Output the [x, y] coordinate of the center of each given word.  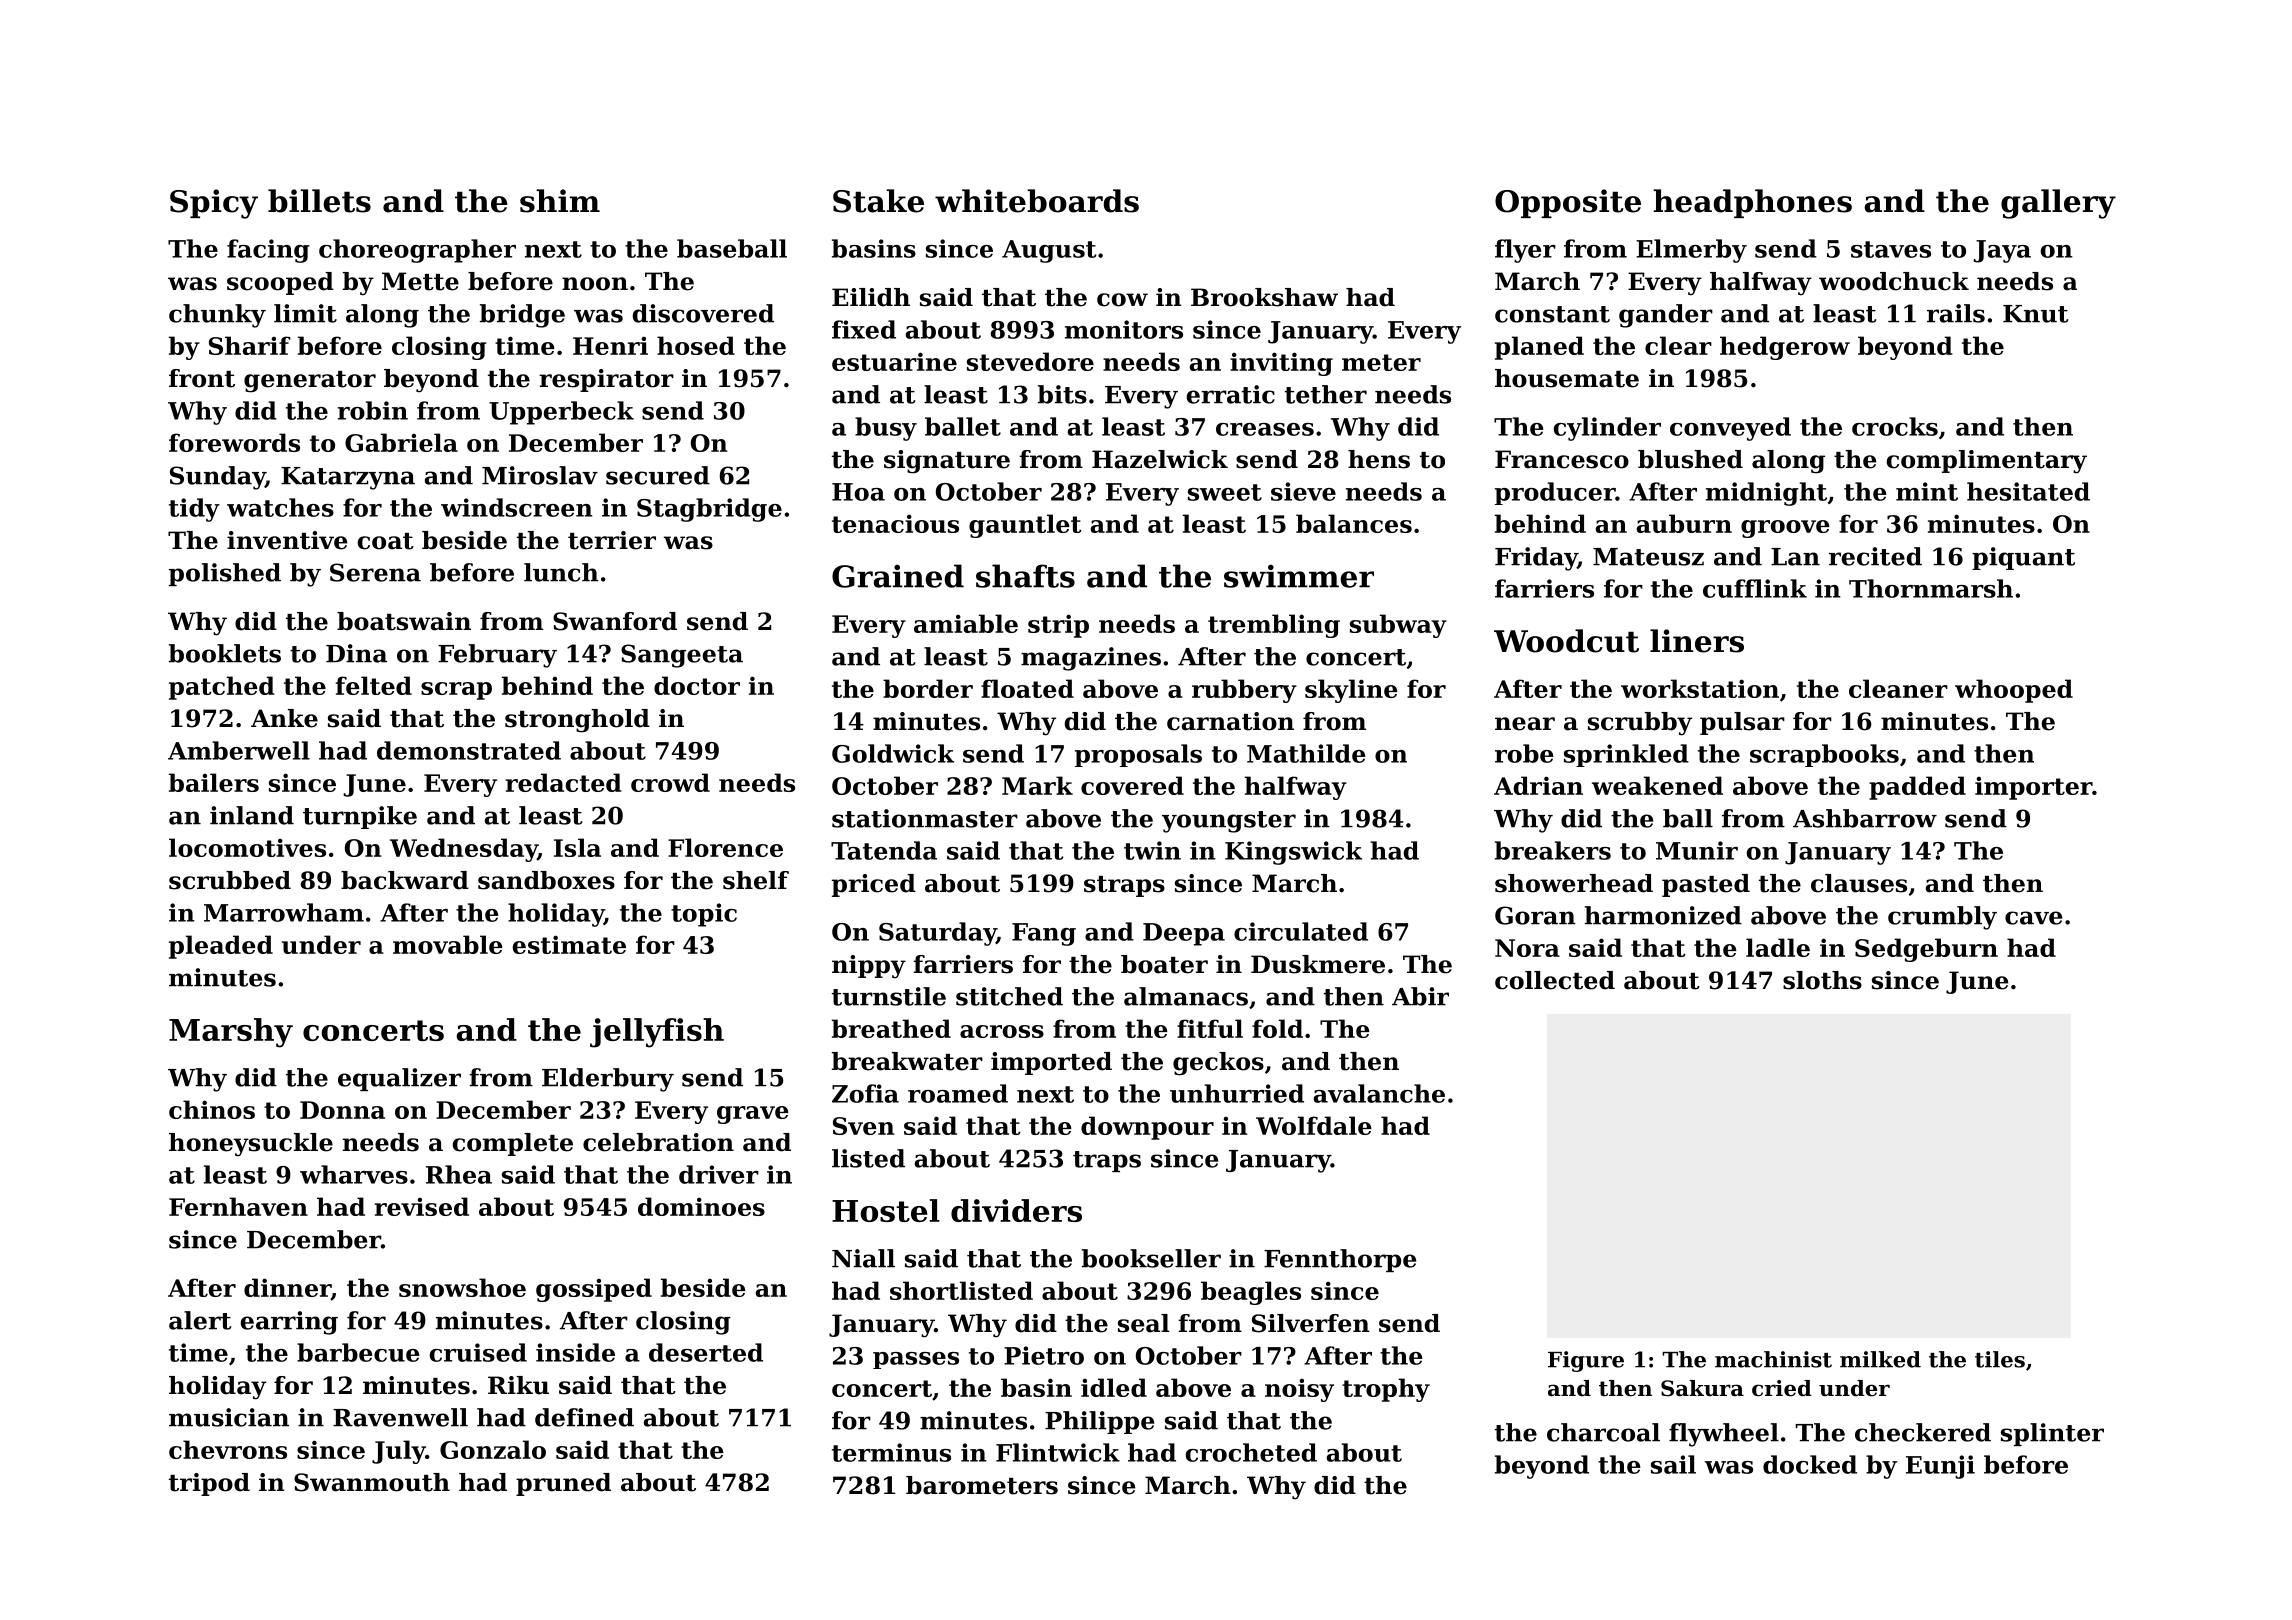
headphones [1752, 203]
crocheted [1251, 1452]
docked [1810, 1464]
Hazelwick [1160, 459]
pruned [563, 1484]
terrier [612, 540]
